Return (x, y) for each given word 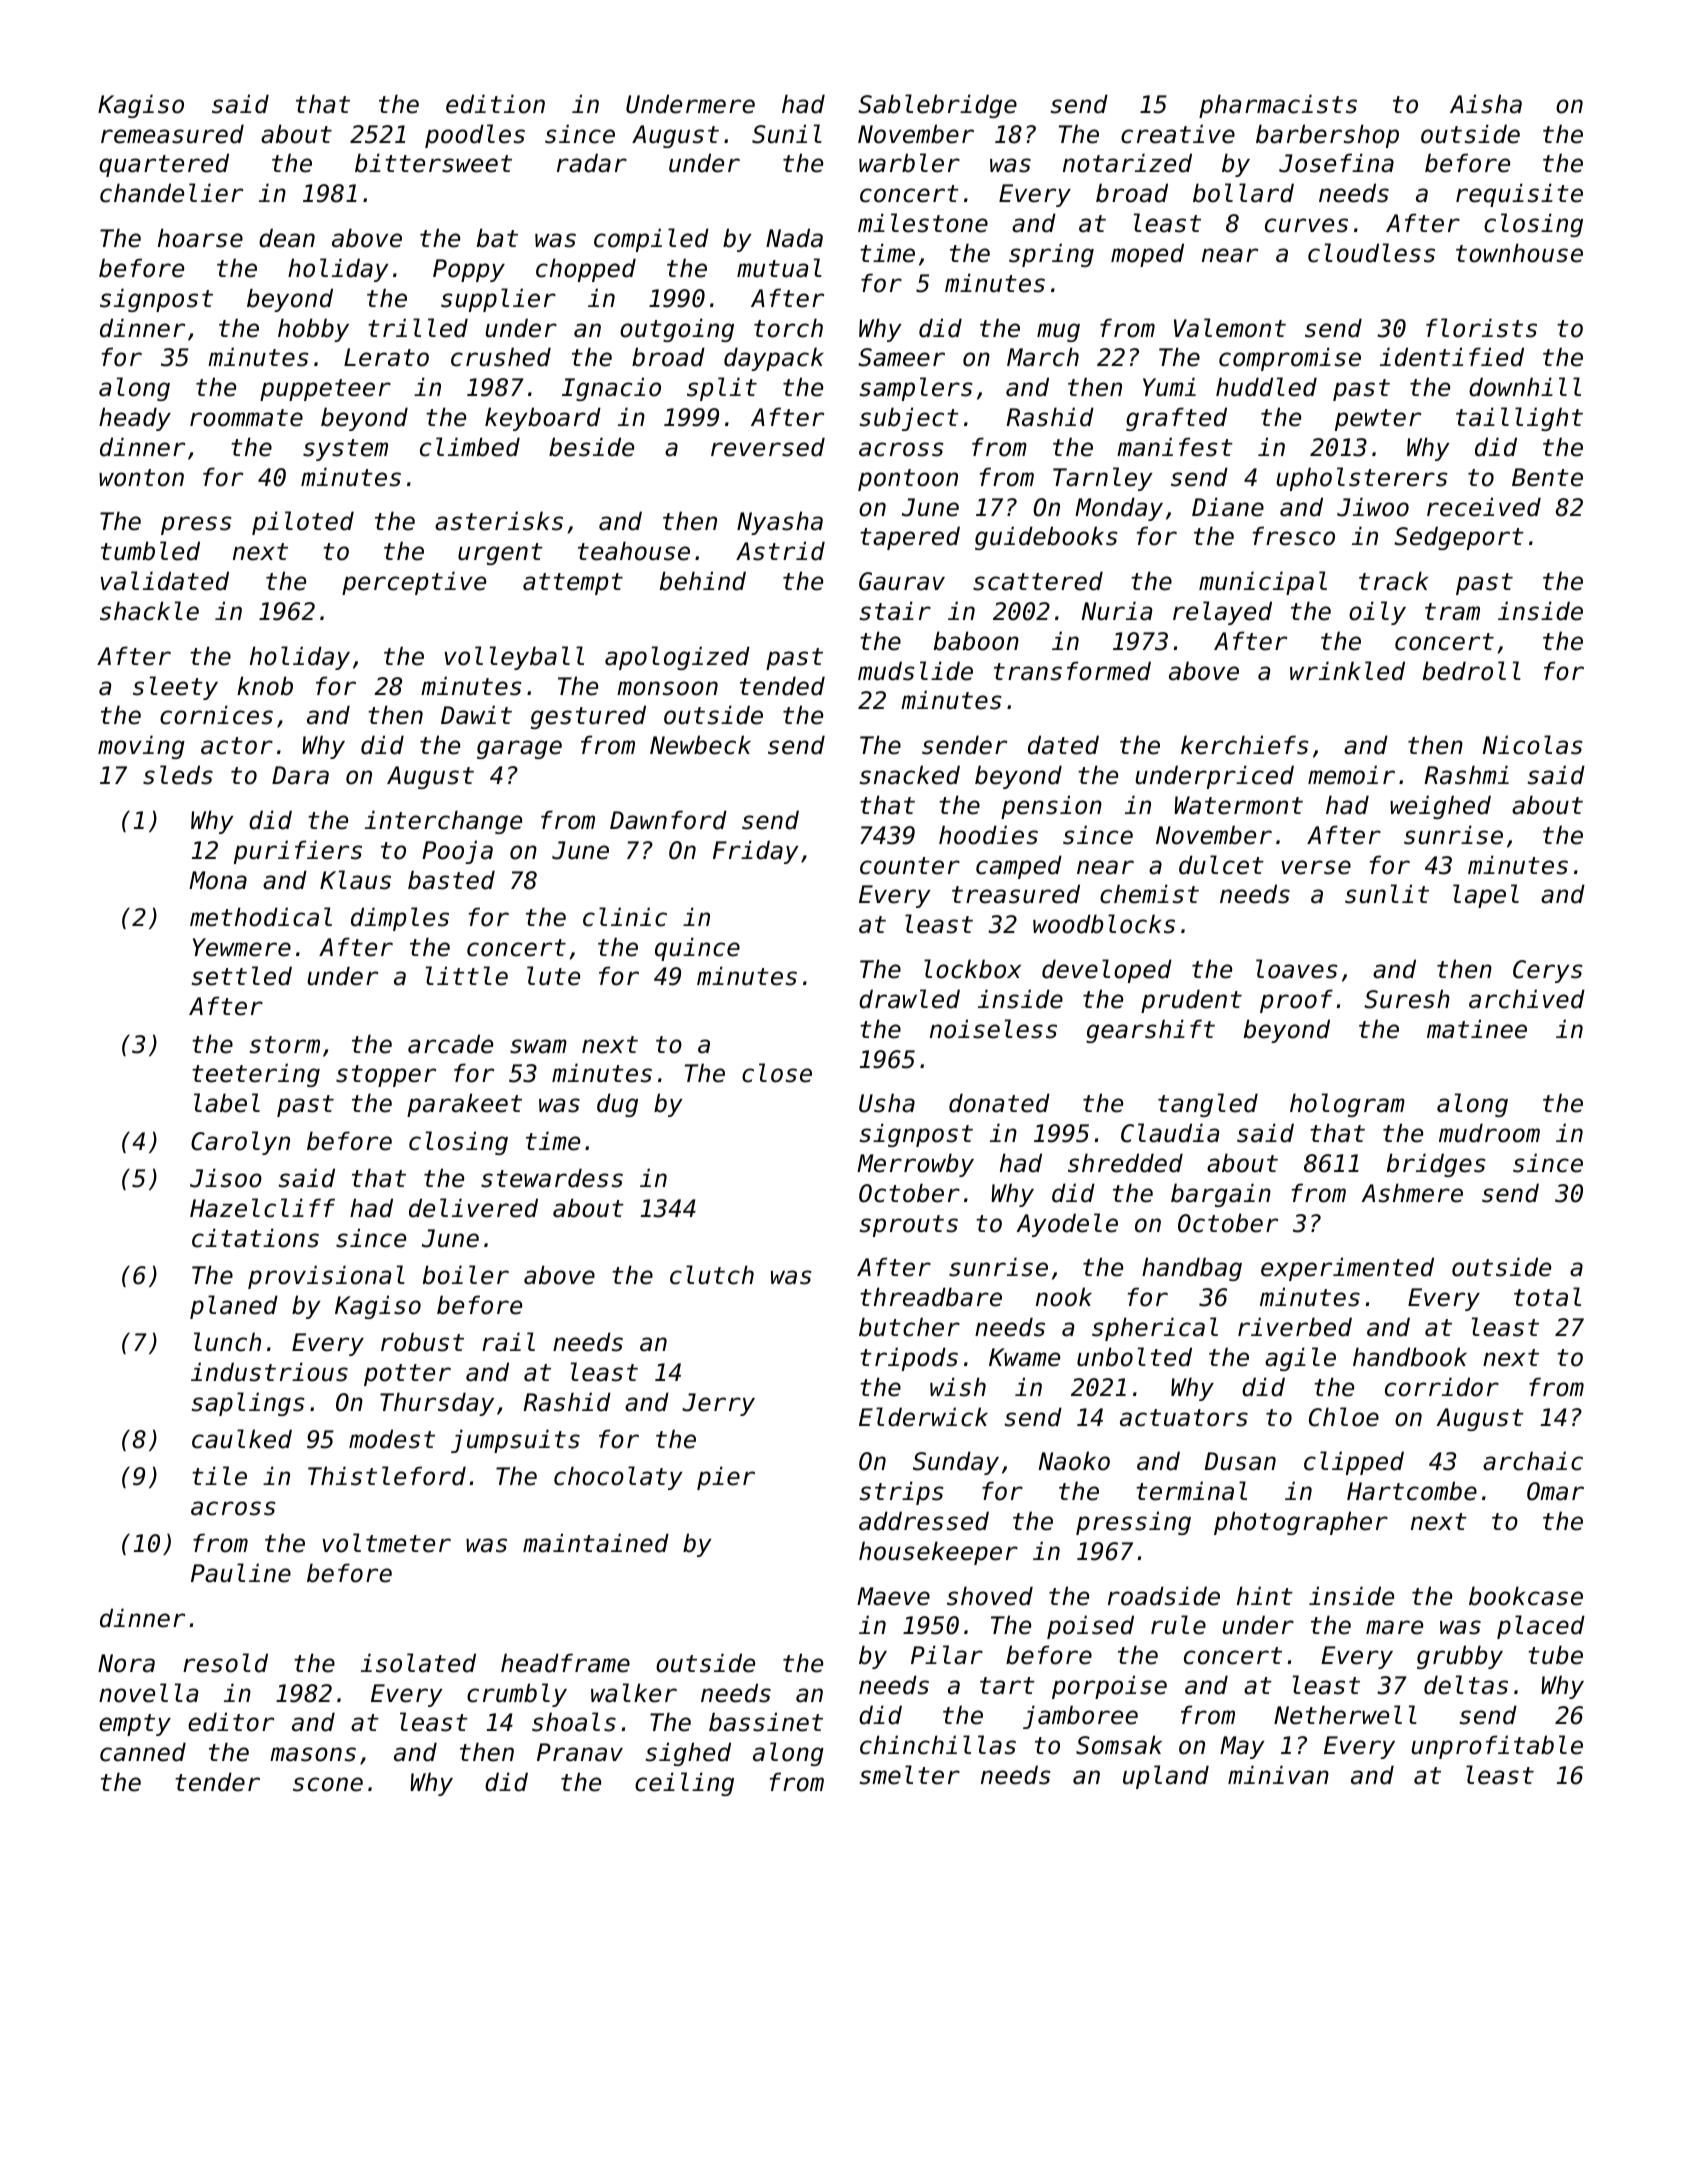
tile (219, 1476)
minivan (1278, 1775)
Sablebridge (937, 106)
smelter (910, 1775)
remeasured (172, 134)
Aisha (1486, 104)
